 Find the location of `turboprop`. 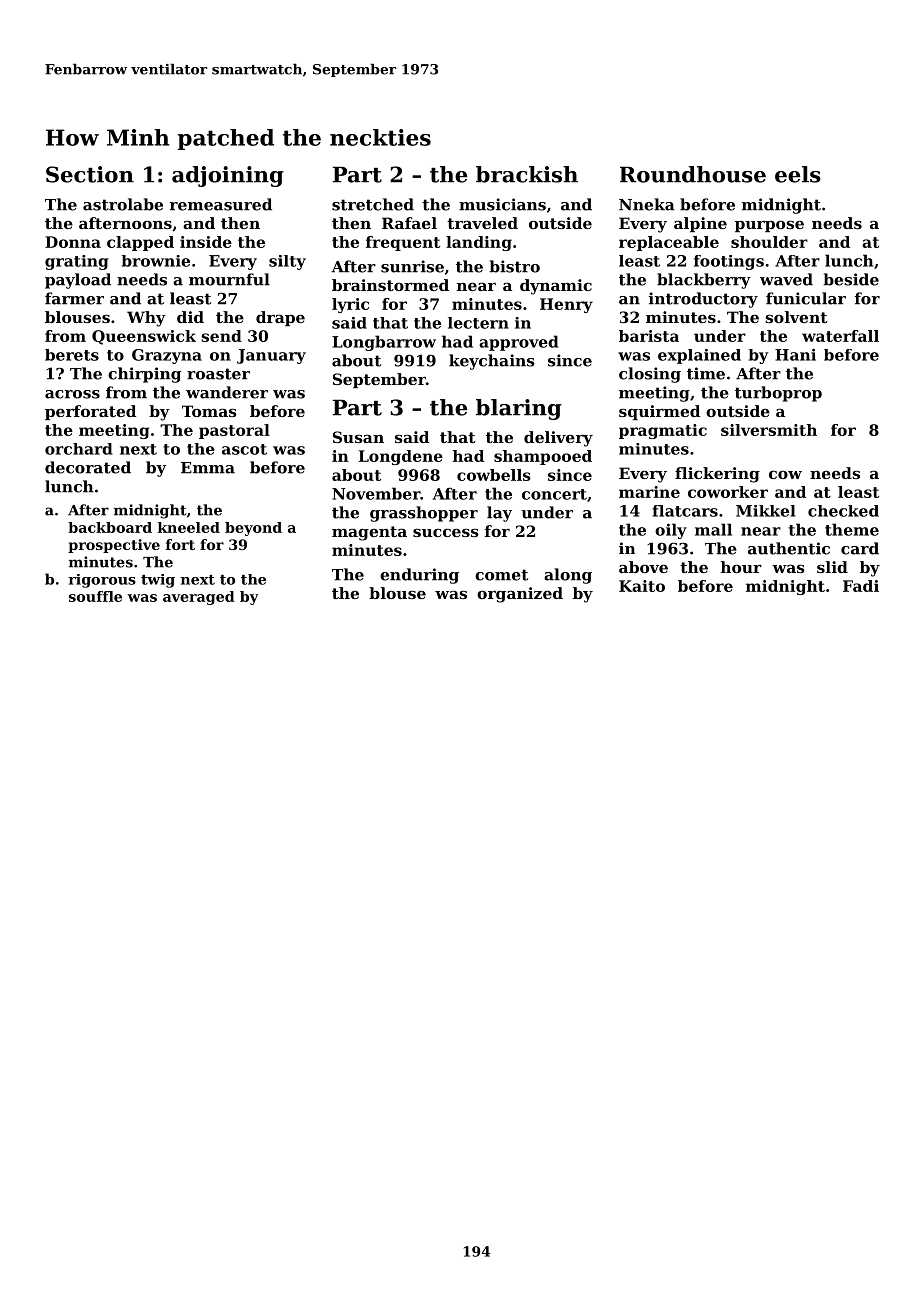

turboprop is located at coordinates (778, 394).
